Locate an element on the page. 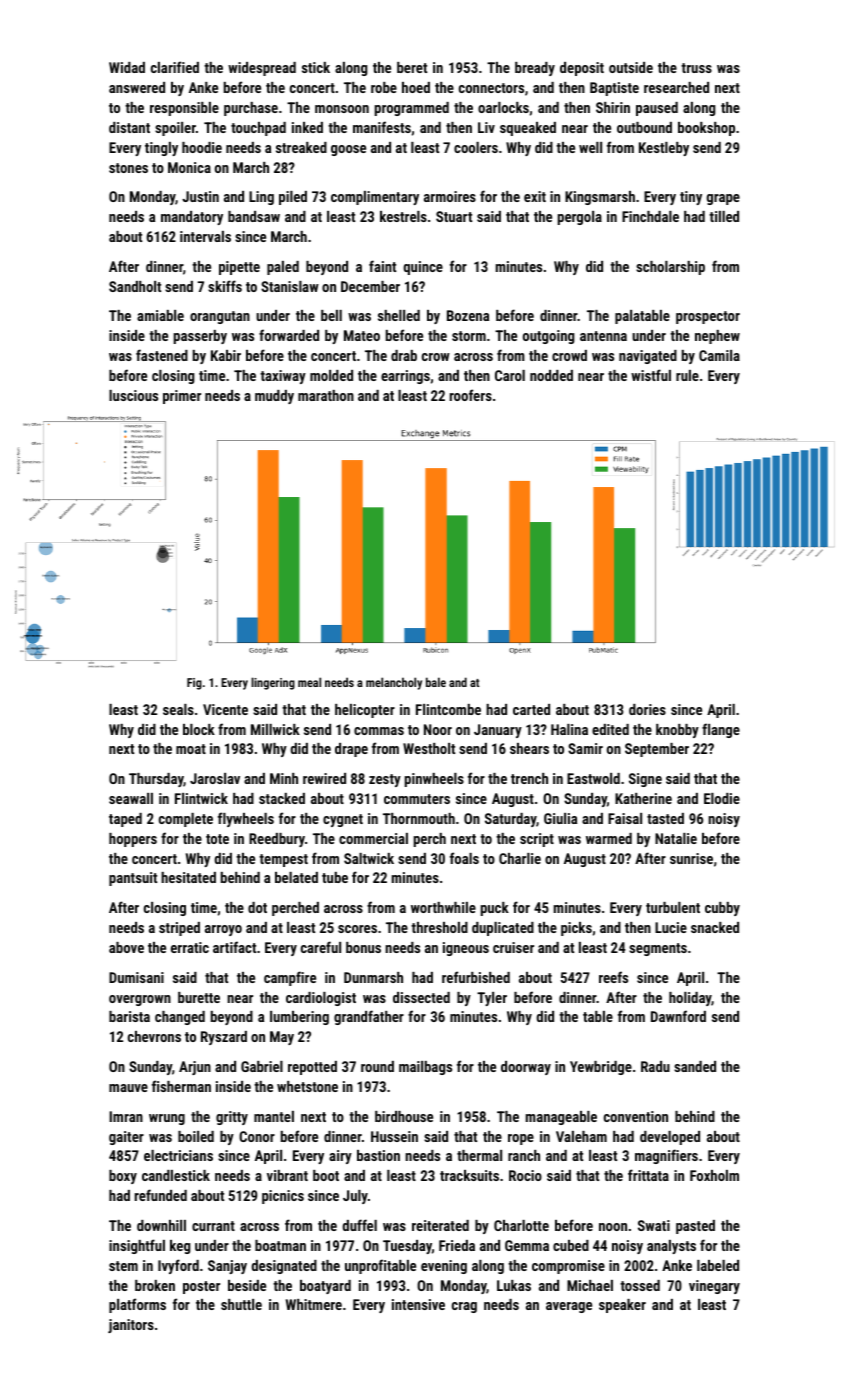 Image resolution: width=849 pixels, height=1400 pixels. Giulia is located at coordinates (560, 818).
